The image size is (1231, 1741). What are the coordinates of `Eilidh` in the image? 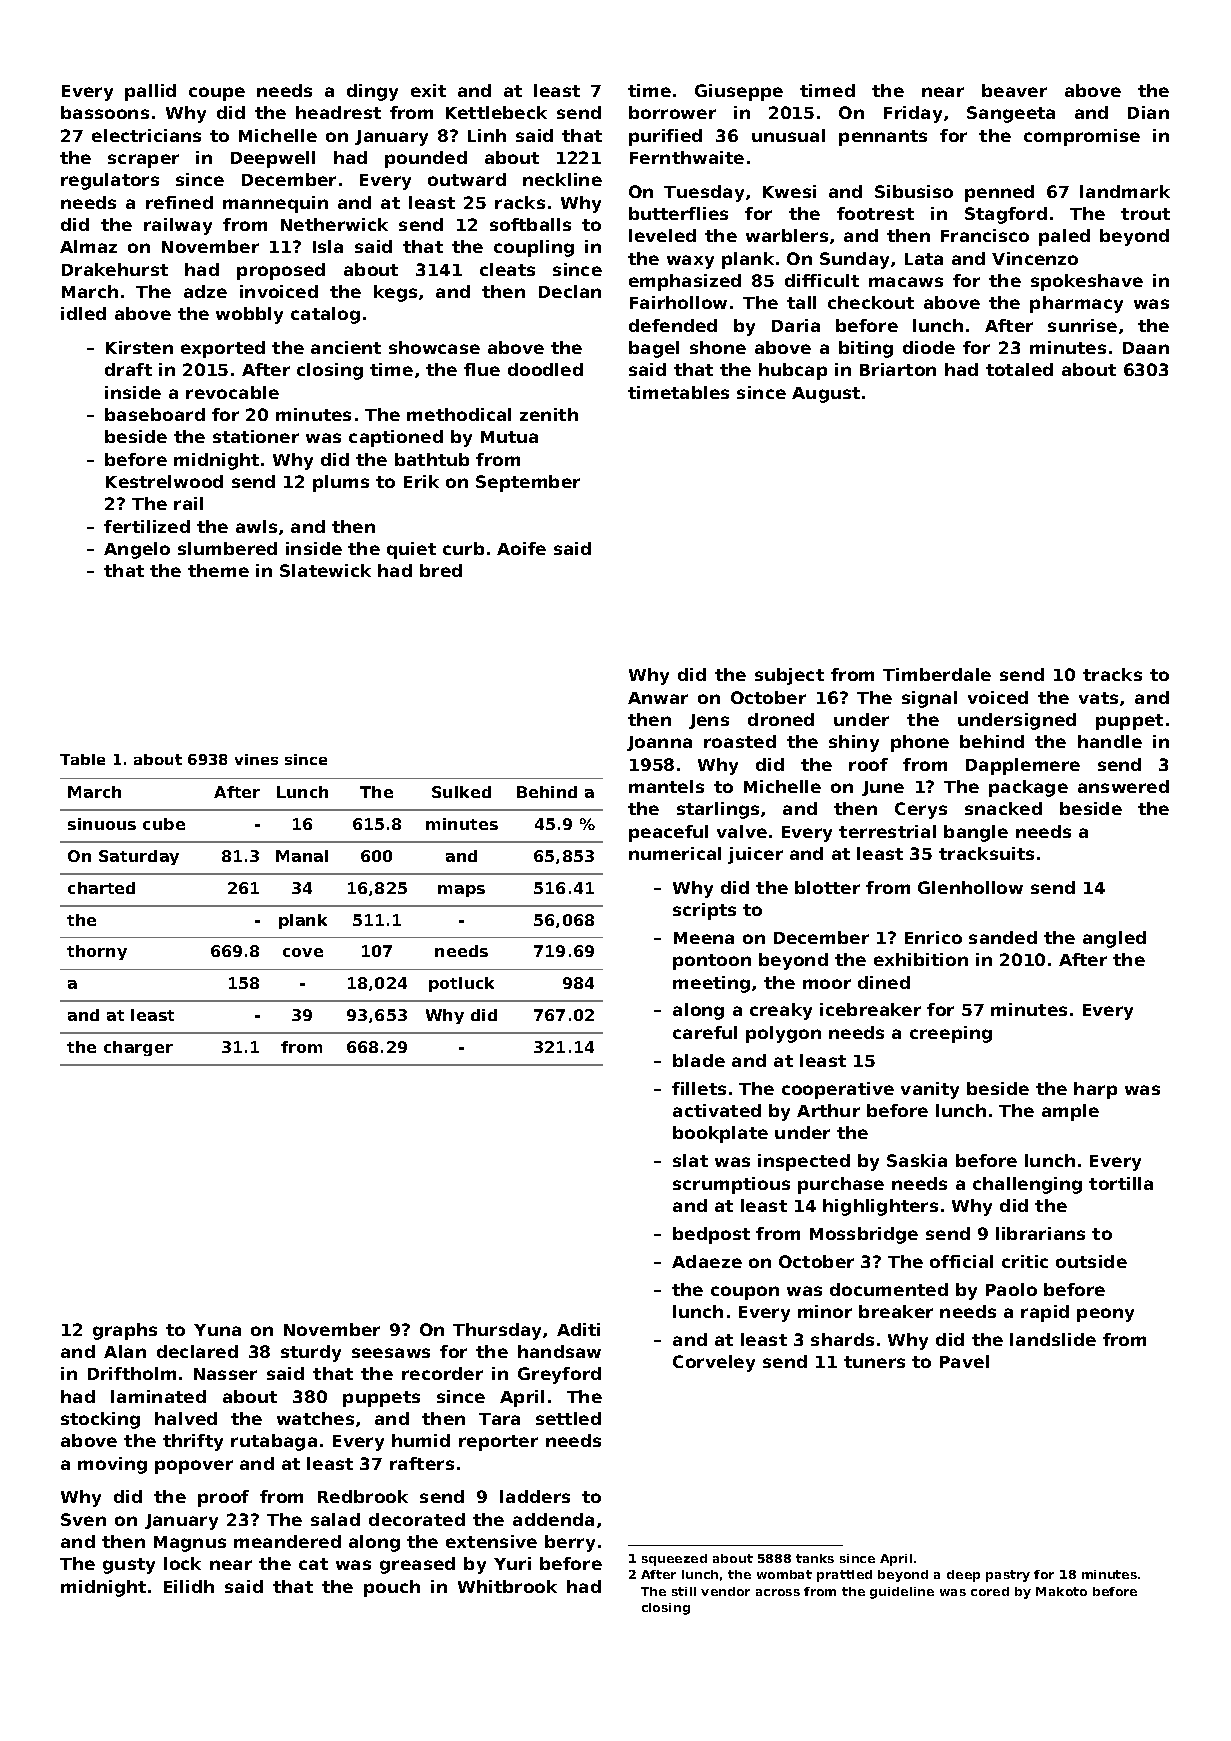 It's located at (189, 1586).
